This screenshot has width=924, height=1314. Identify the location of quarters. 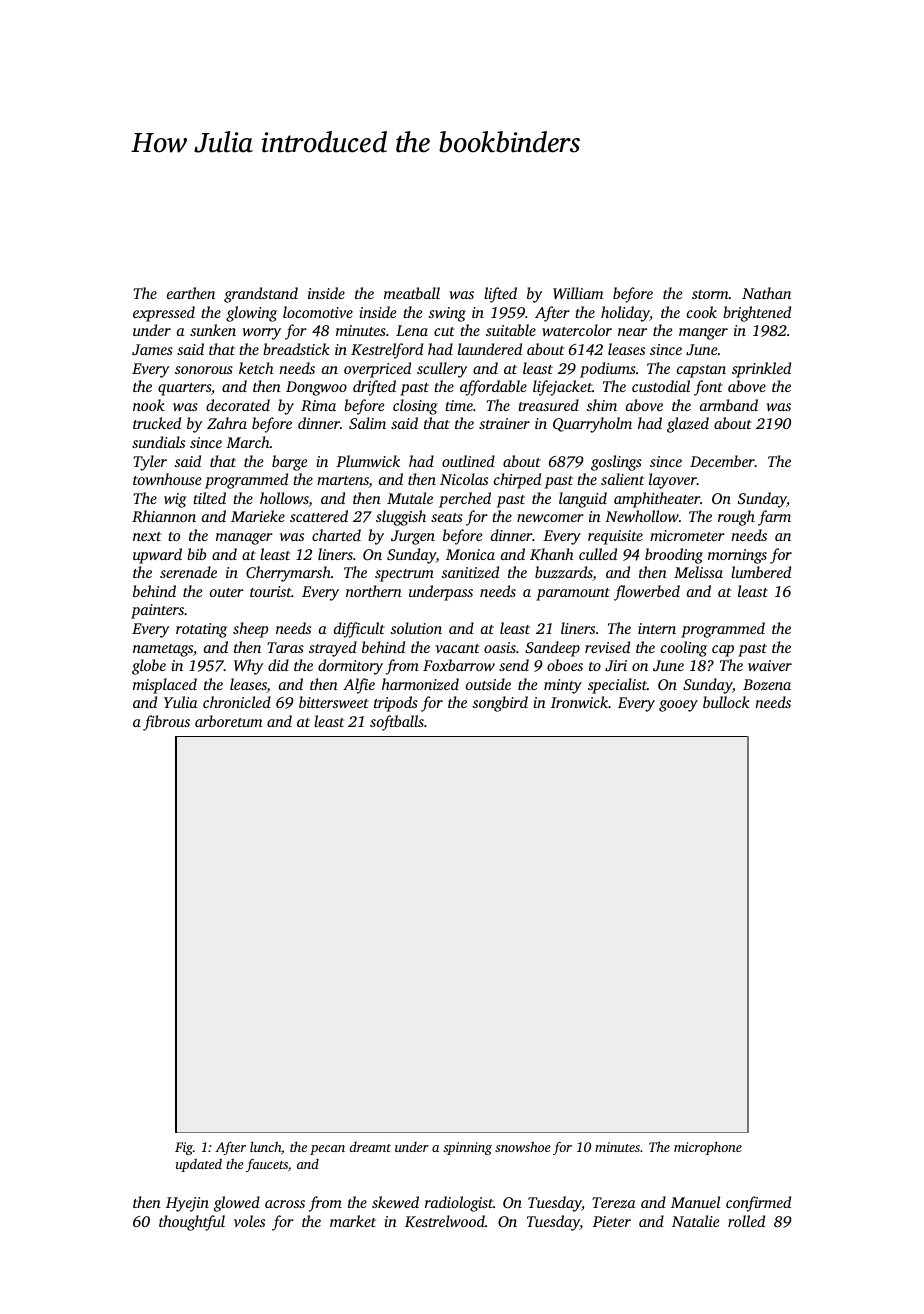
(184, 389).
